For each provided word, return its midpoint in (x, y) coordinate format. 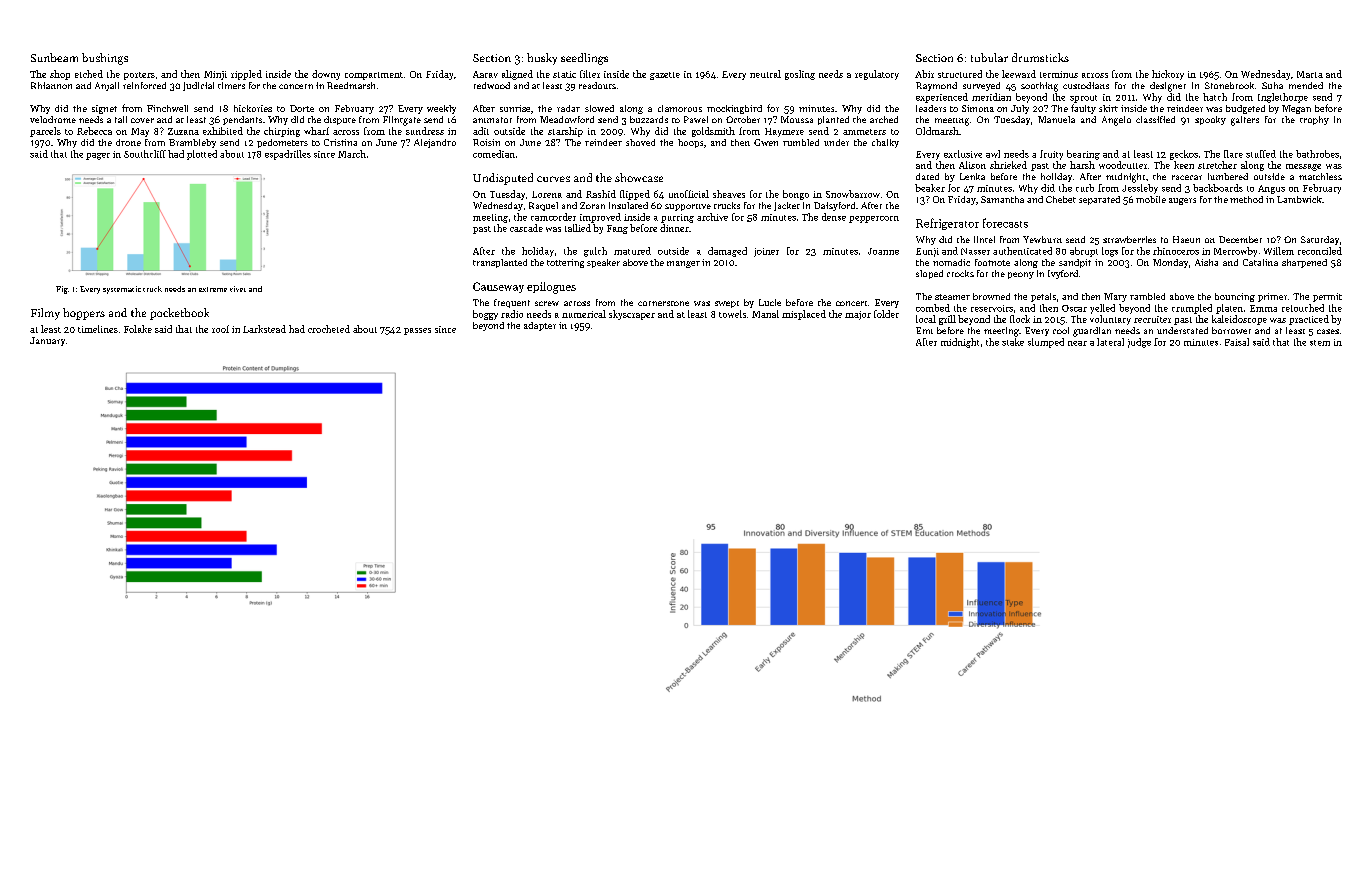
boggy (485, 315)
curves (553, 179)
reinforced (144, 85)
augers (1182, 201)
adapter (540, 326)
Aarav (485, 74)
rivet (238, 289)
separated (1099, 200)
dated (927, 176)
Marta (1310, 74)
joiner (766, 252)
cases (1328, 331)
